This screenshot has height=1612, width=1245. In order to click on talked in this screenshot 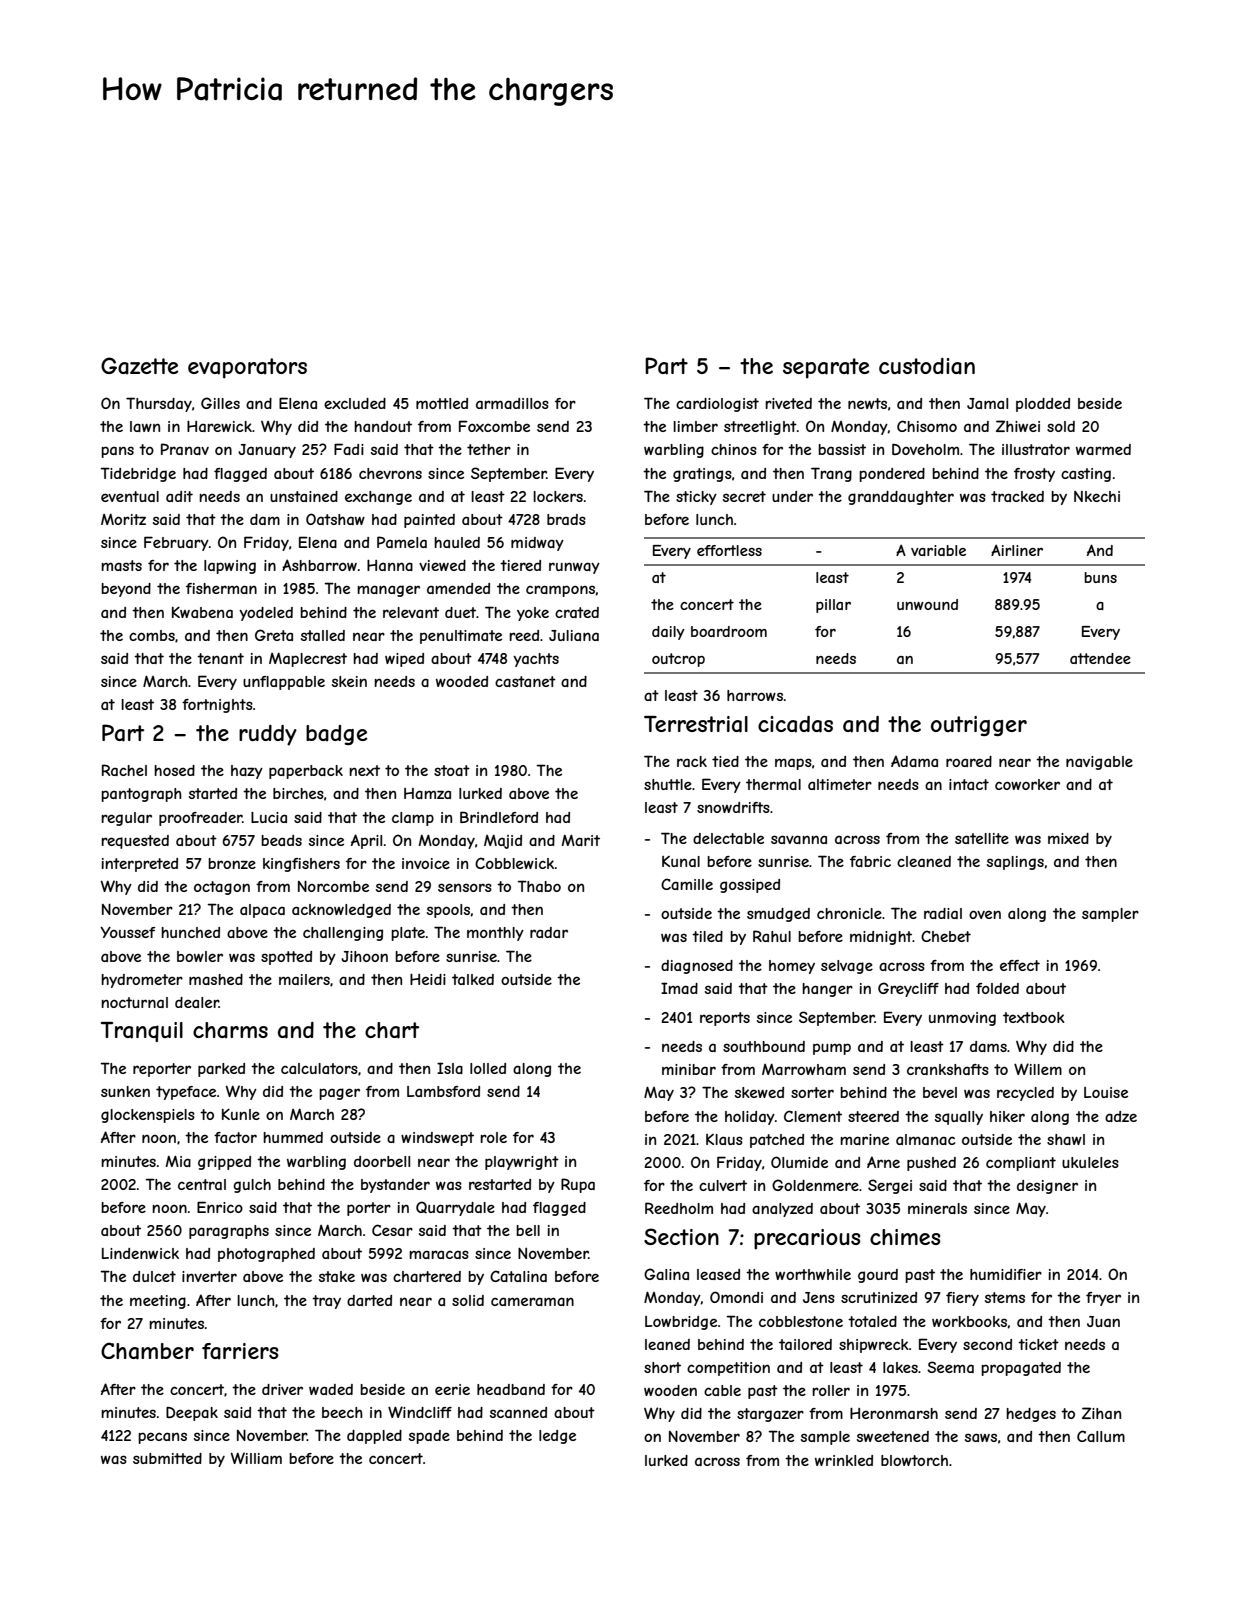, I will do `click(473, 979)`.
